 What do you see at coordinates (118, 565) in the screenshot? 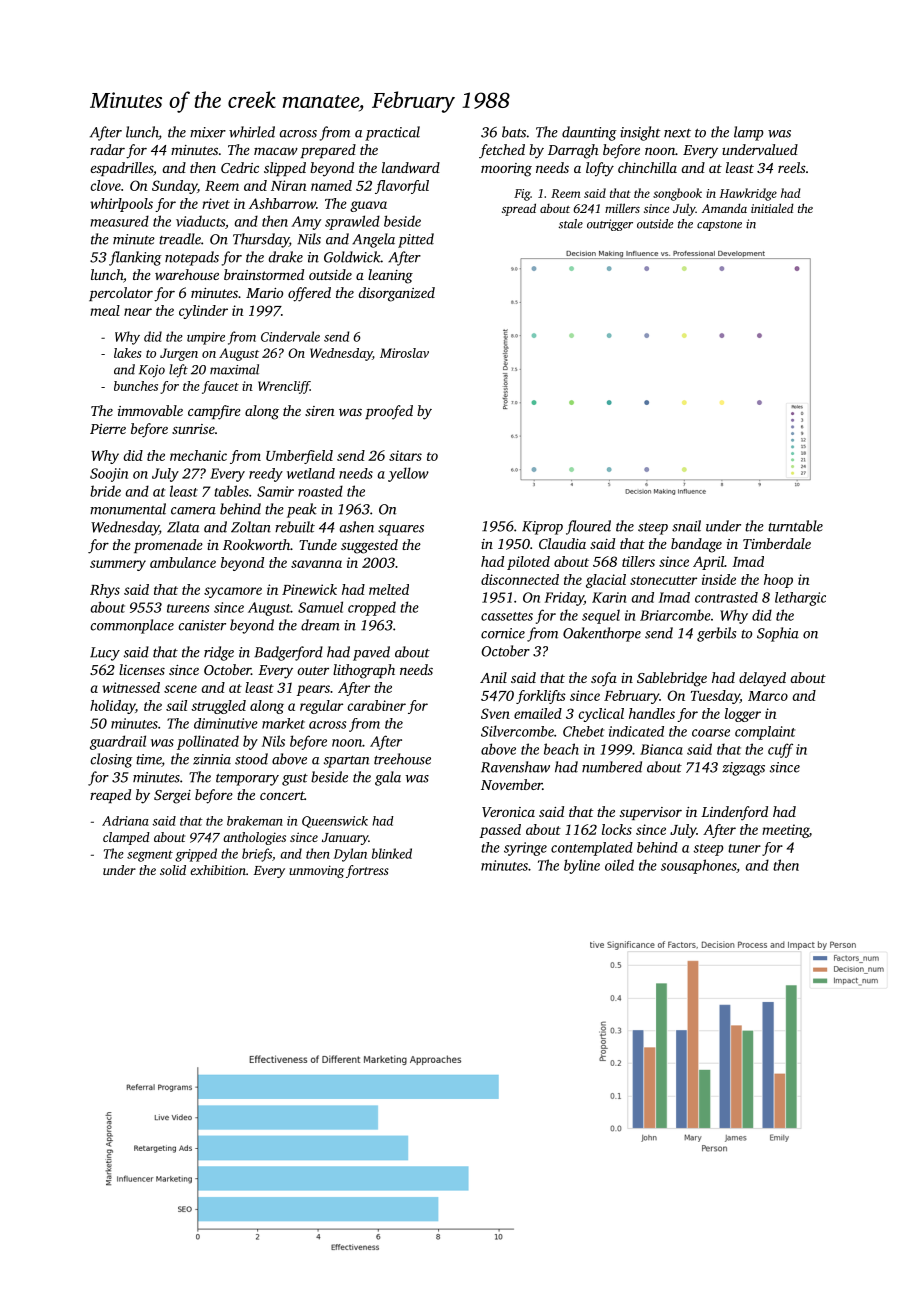
I see `summery` at bounding box center [118, 565].
